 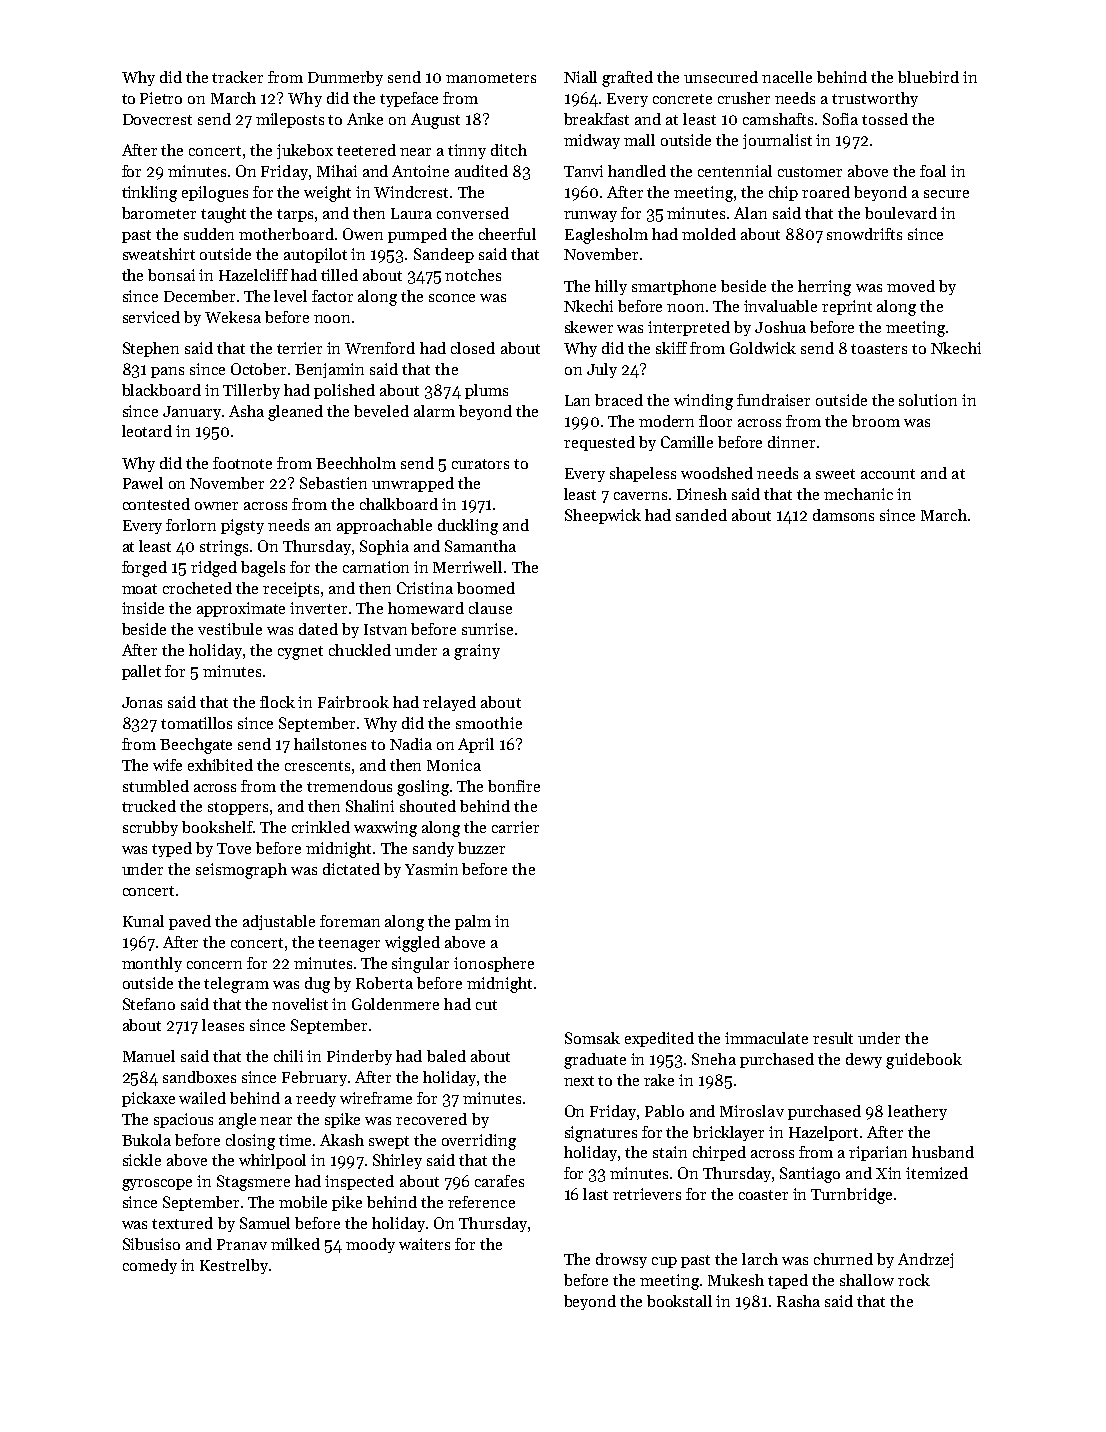 What do you see at coordinates (321, 827) in the page?
I see `crinkled` at bounding box center [321, 827].
